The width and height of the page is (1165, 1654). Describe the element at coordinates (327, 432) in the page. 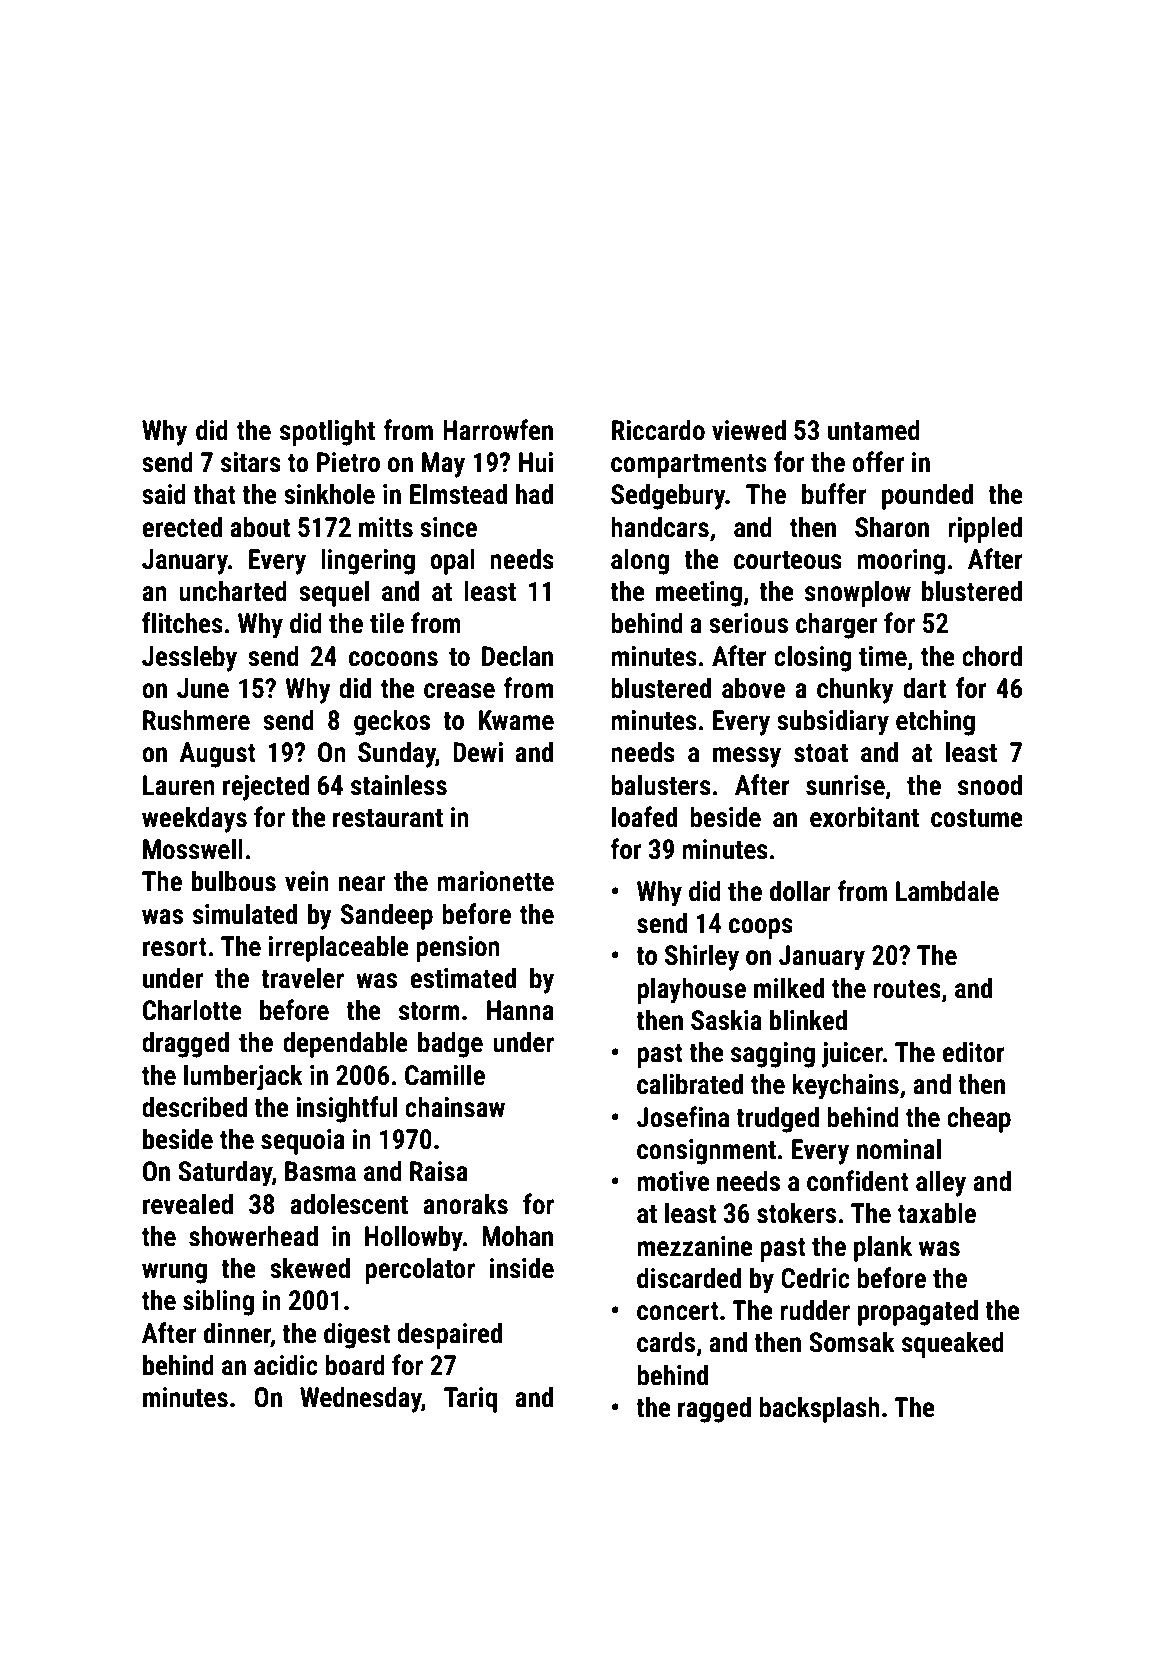

I see `spotlight` at that location.
